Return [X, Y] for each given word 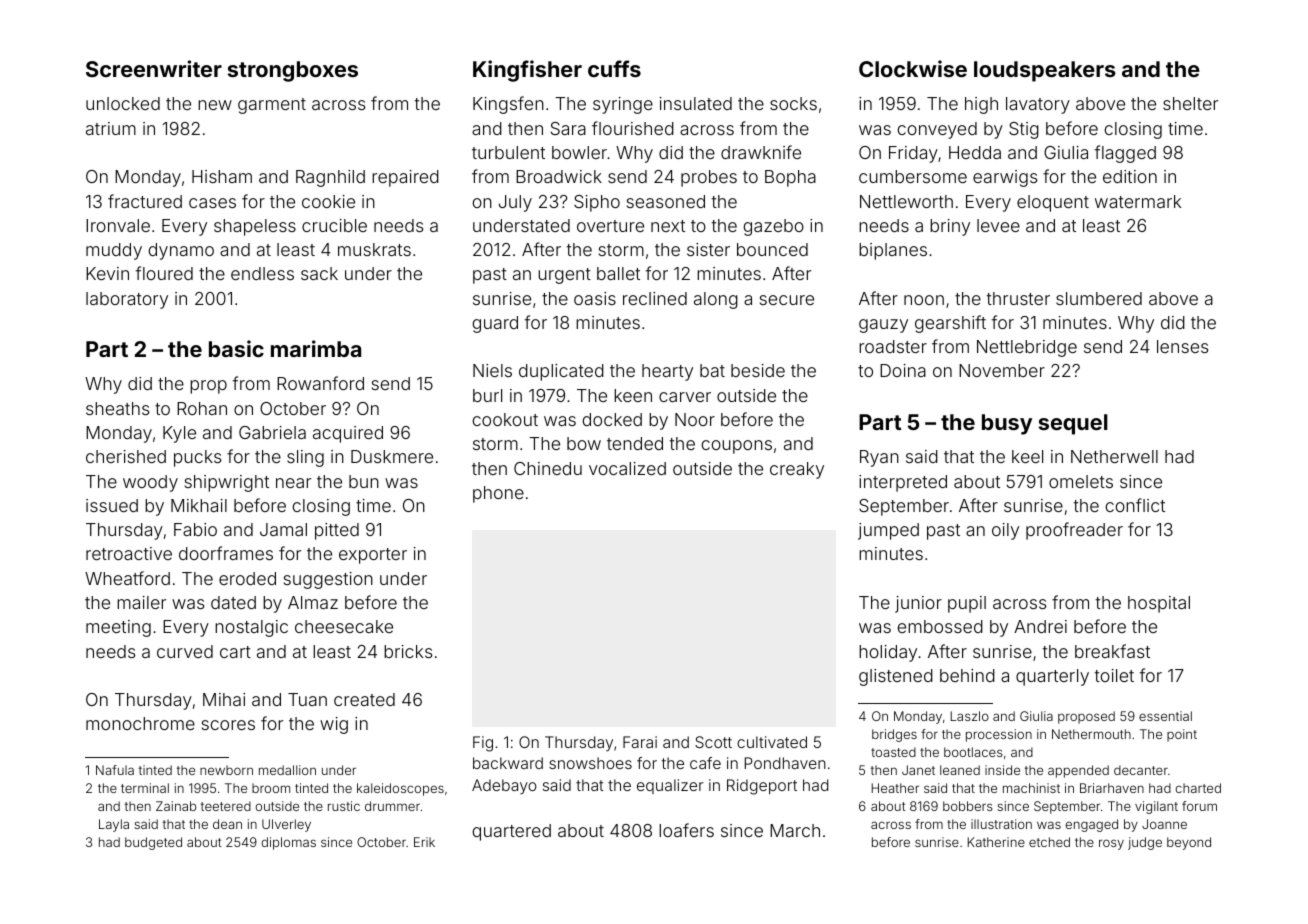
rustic [344, 806]
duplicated [561, 372]
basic [236, 348]
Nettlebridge [1027, 348]
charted [1198, 788]
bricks [408, 651]
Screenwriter [154, 68]
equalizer [670, 786]
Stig [1024, 130]
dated [233, 602]
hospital [1159, 604]
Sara [568, 128]
